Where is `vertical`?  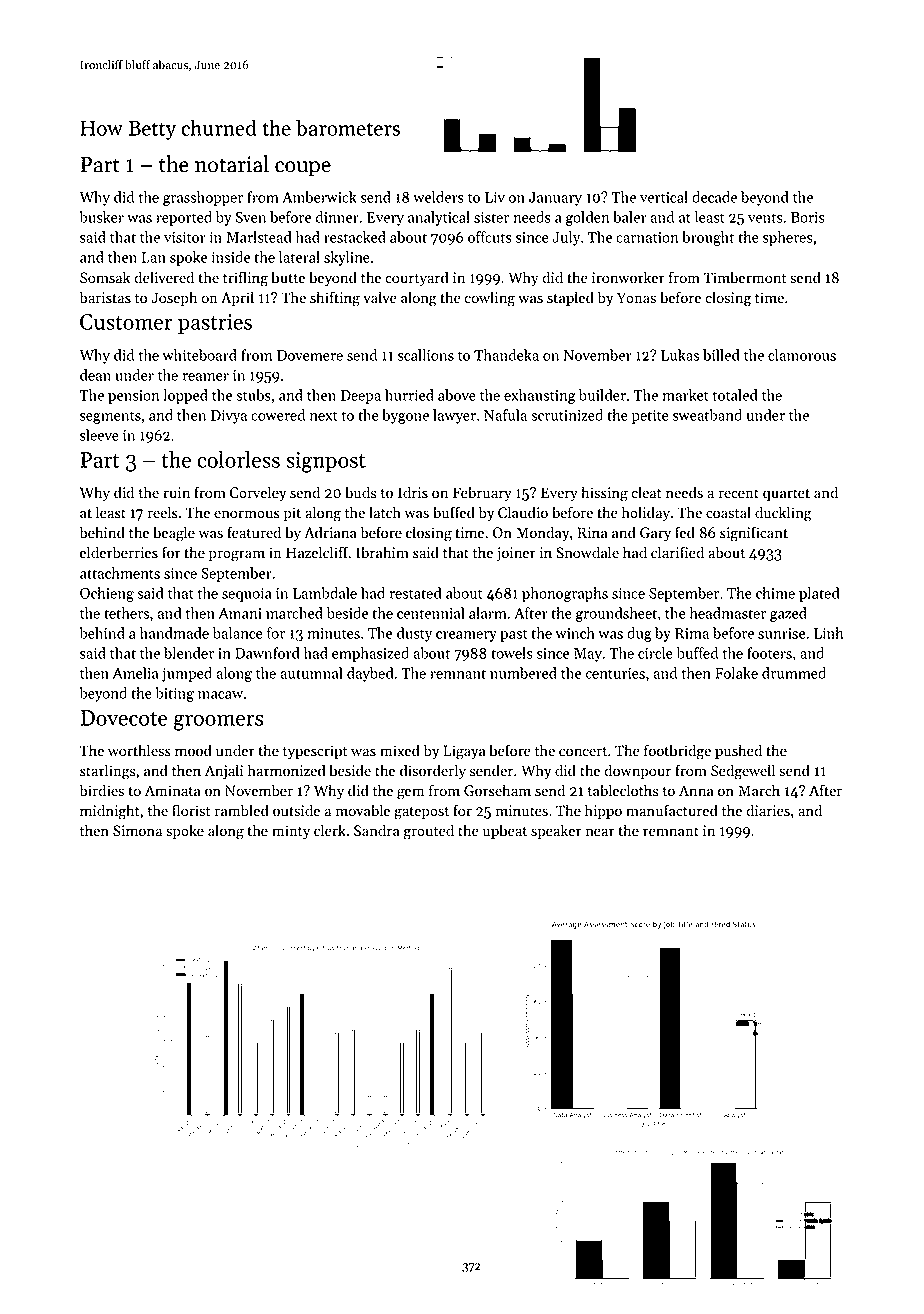
vertical is located at coordinates (664, 197).
